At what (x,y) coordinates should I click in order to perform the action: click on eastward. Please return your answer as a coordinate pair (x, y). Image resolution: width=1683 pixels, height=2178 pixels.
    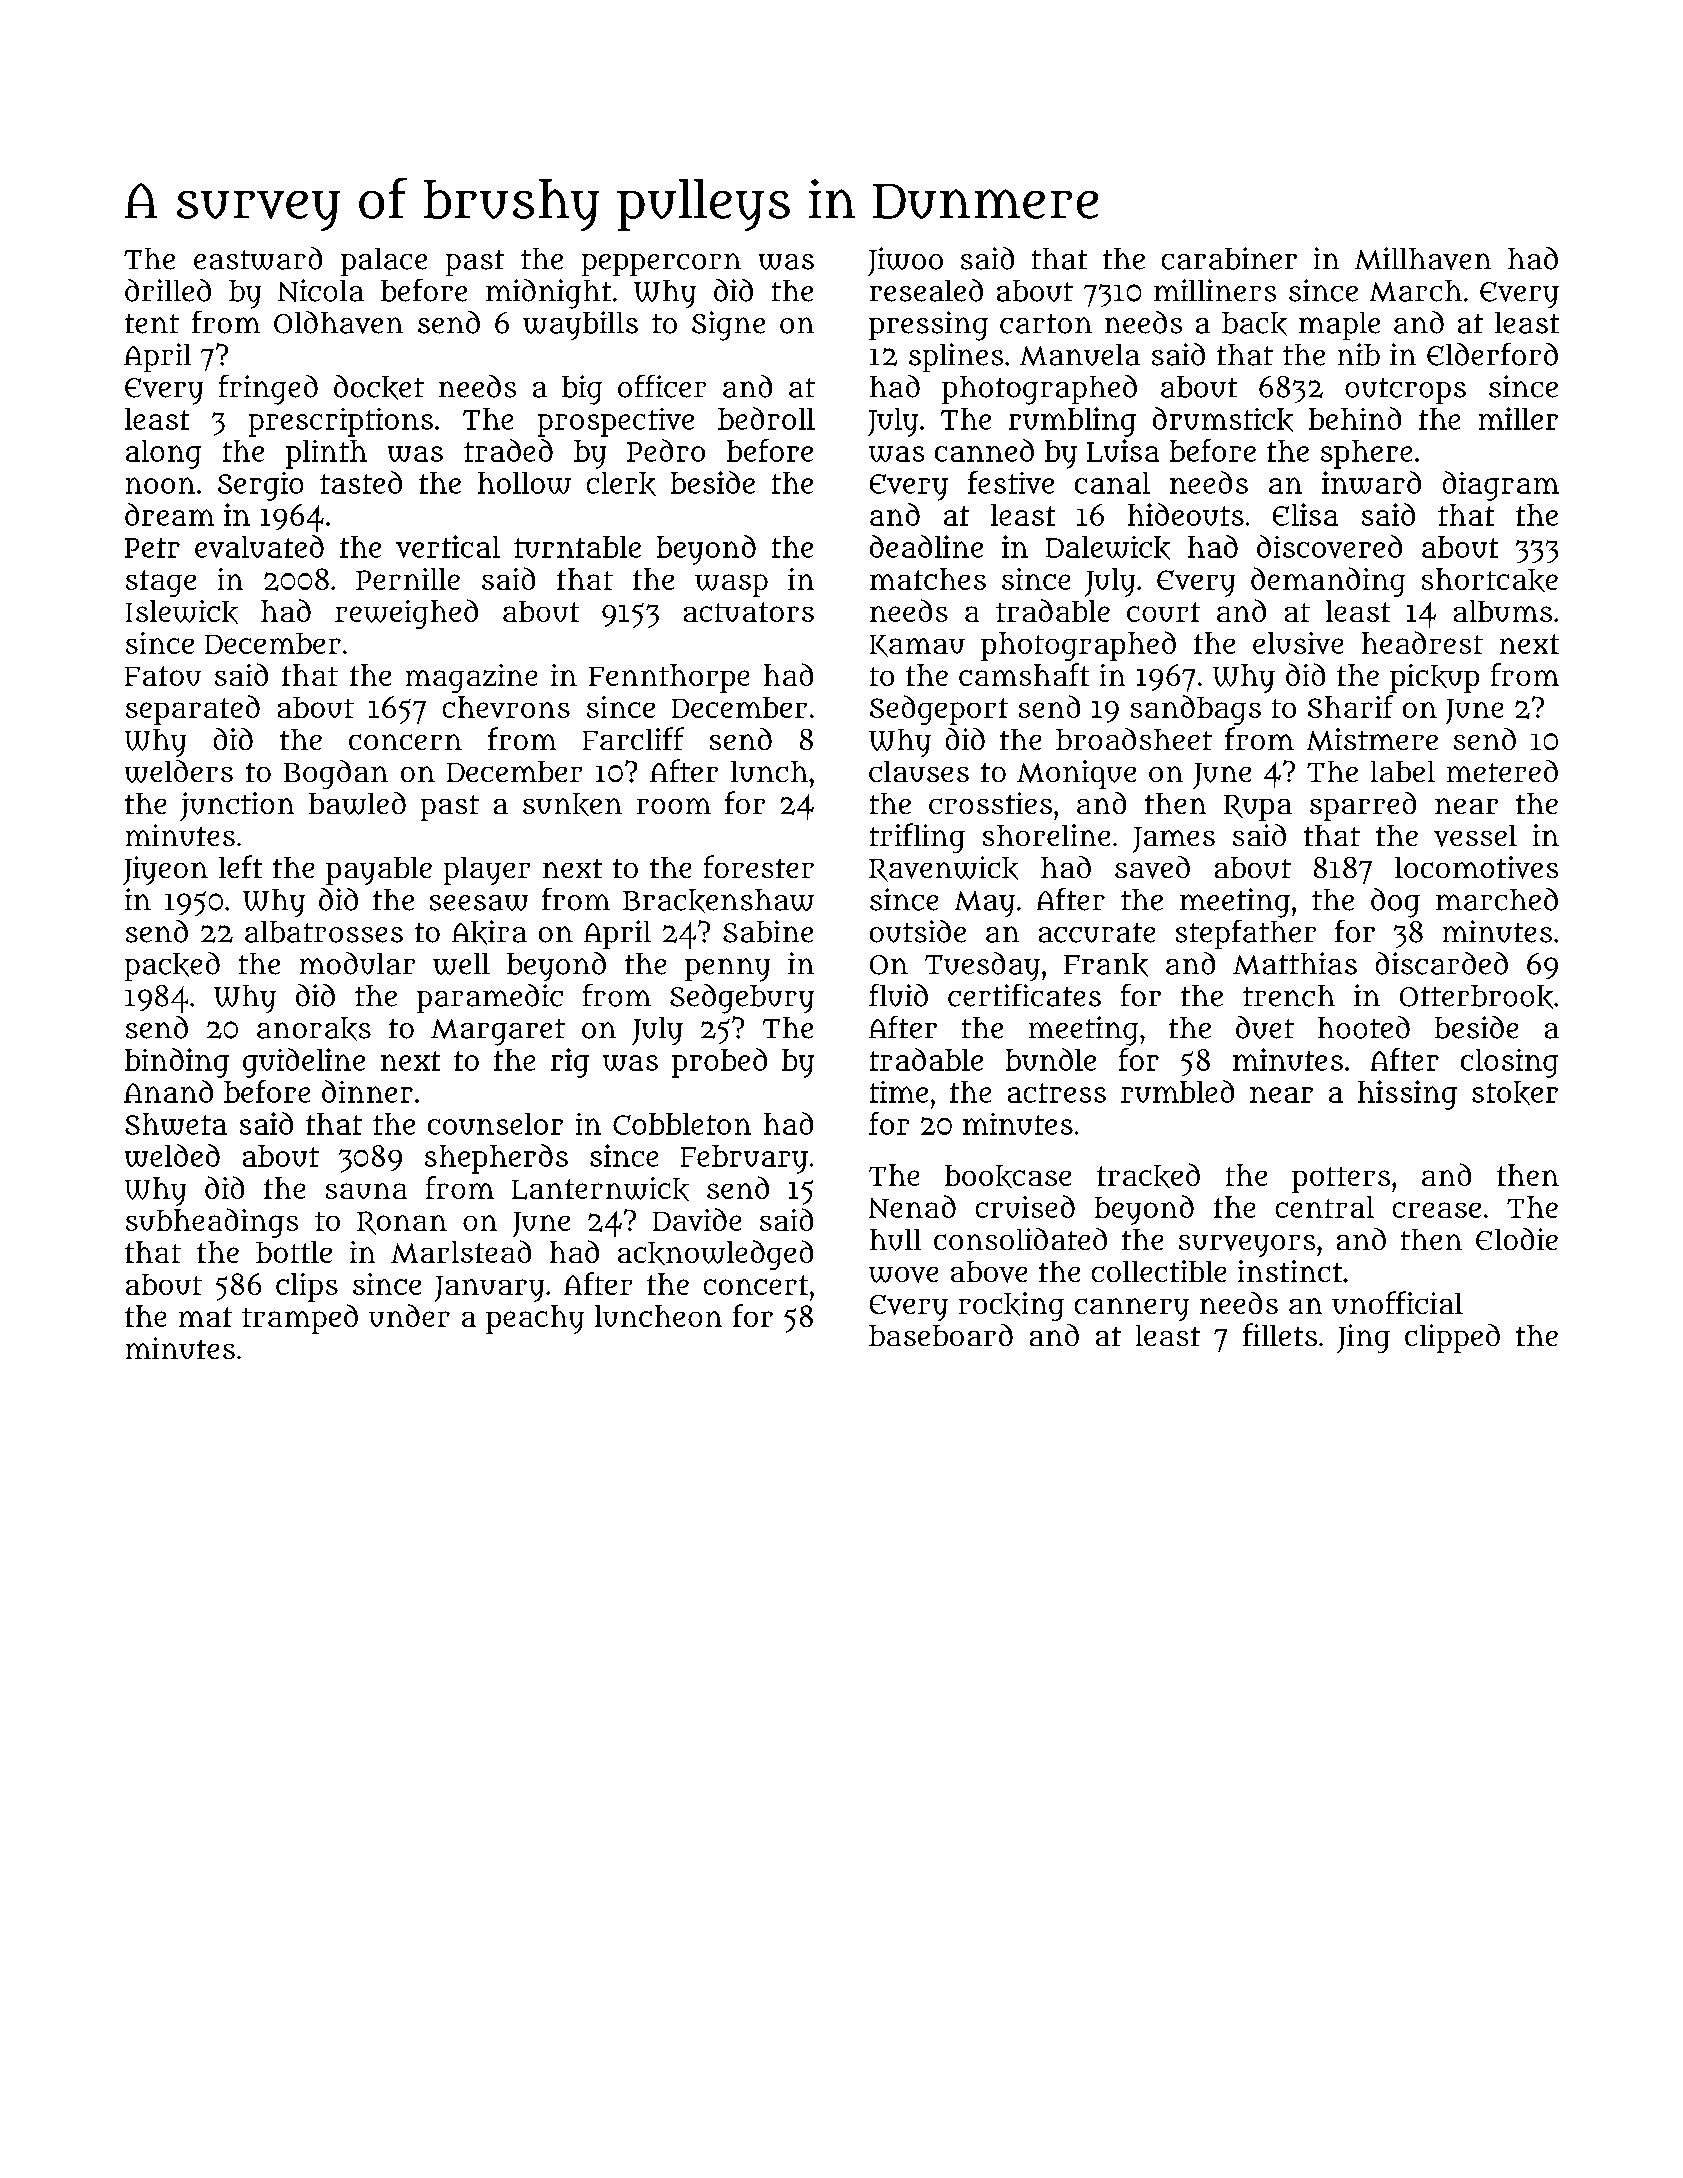
    Looking at the image, I should click on (258, 258).
